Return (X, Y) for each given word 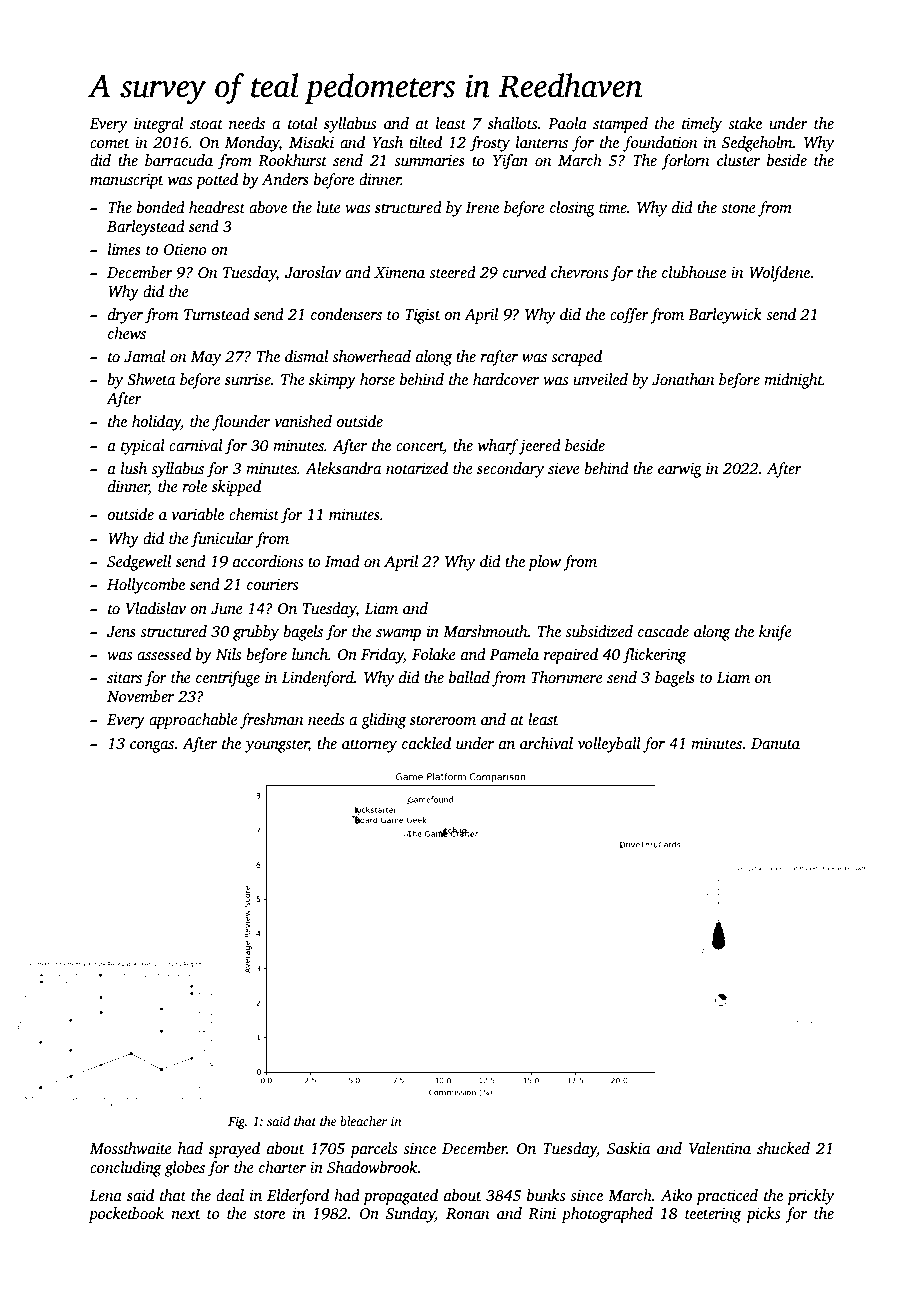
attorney (369, 746)
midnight (793, 381)
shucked (783, 1148)
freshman (272, 721)
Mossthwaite (131, 1148)
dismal (306, 356)
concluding (126, 1169)
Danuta (775, 743)
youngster (276, 746)
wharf (498, 447)
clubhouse (694, 272)
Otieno (185, 249)
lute (329, 207)
